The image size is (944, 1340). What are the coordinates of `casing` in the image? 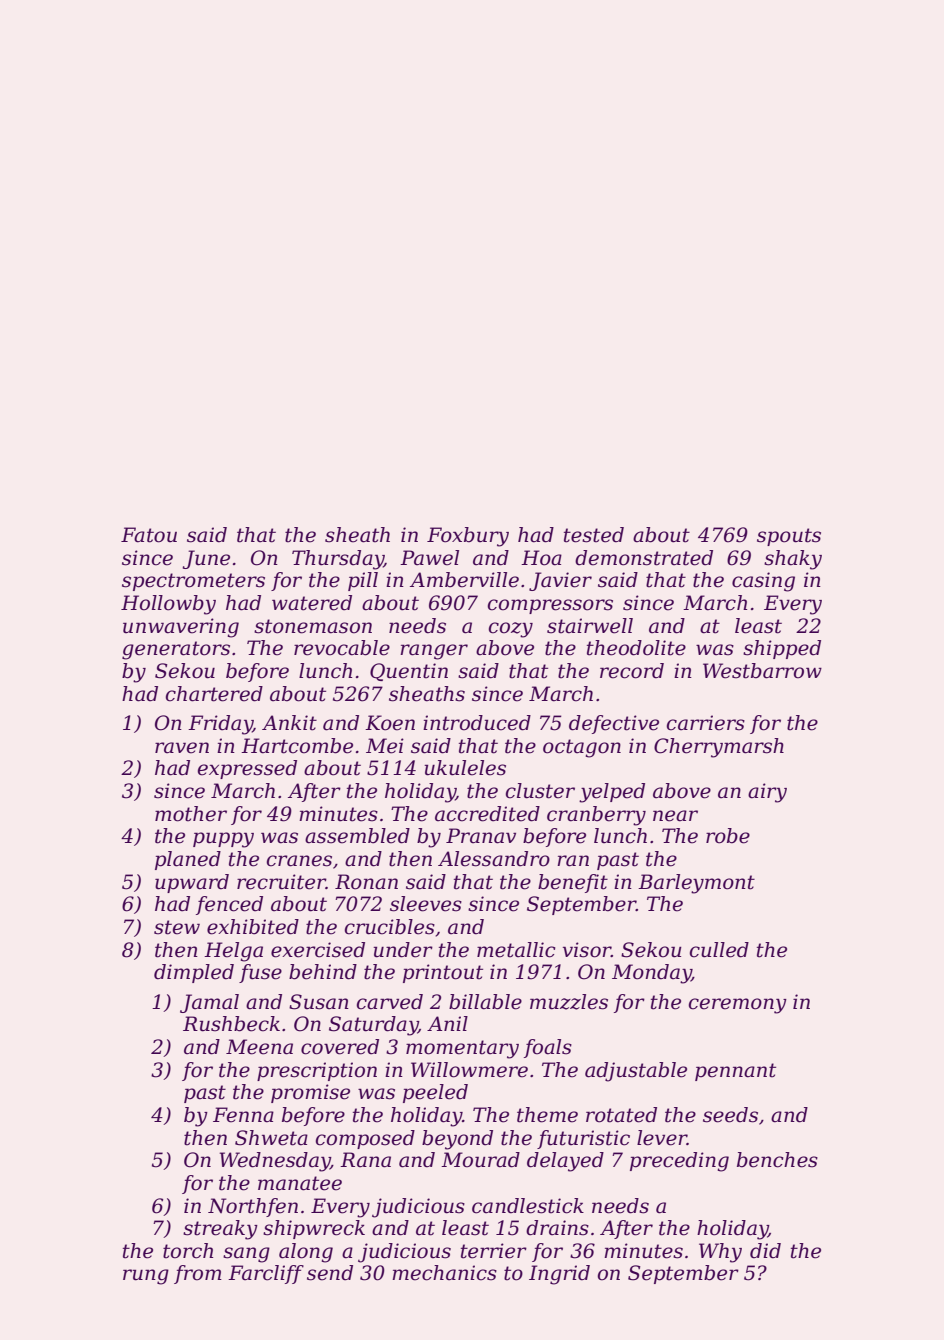 It's located at (763, 582).
